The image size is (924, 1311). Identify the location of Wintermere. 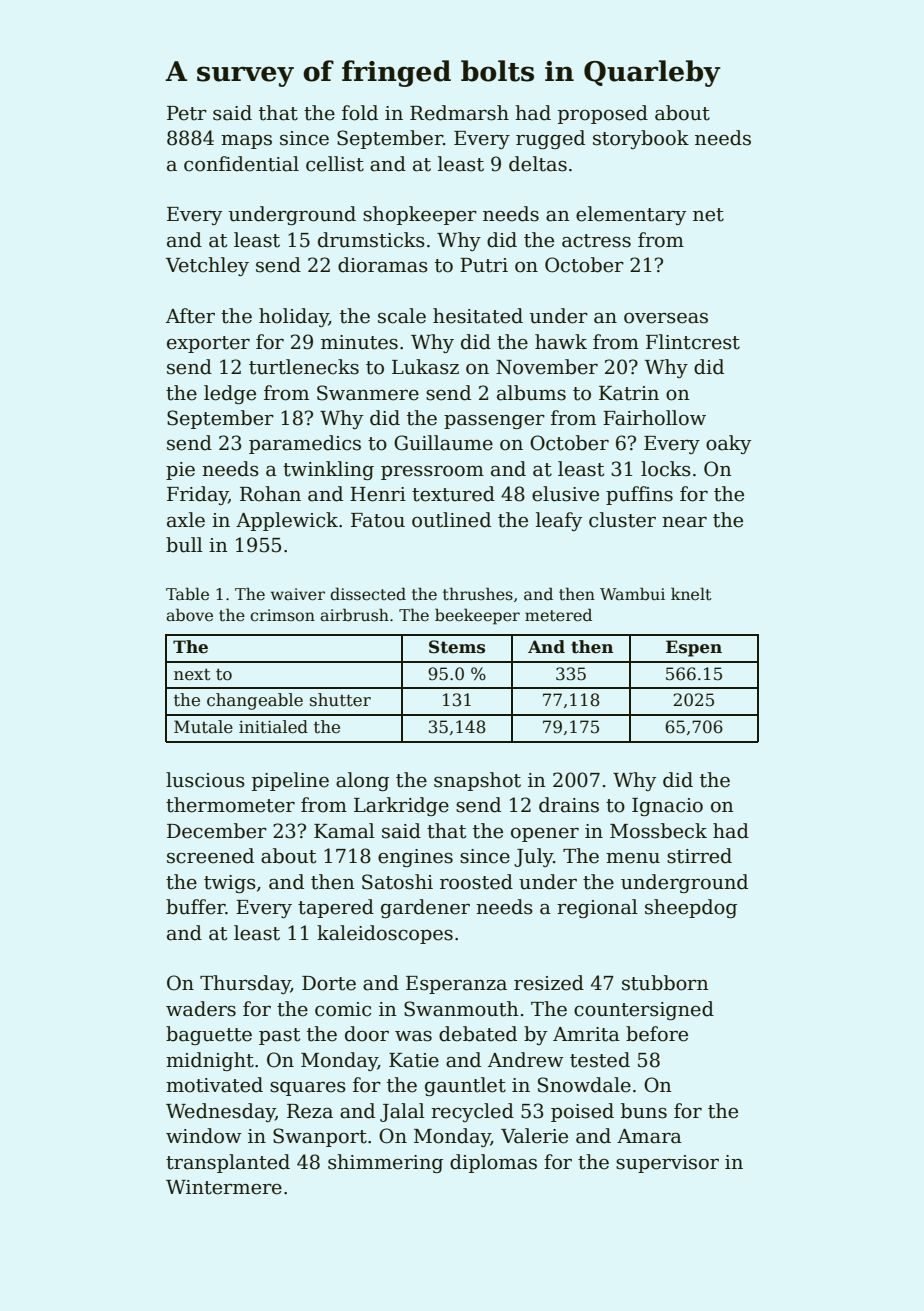
(224, 1187).
